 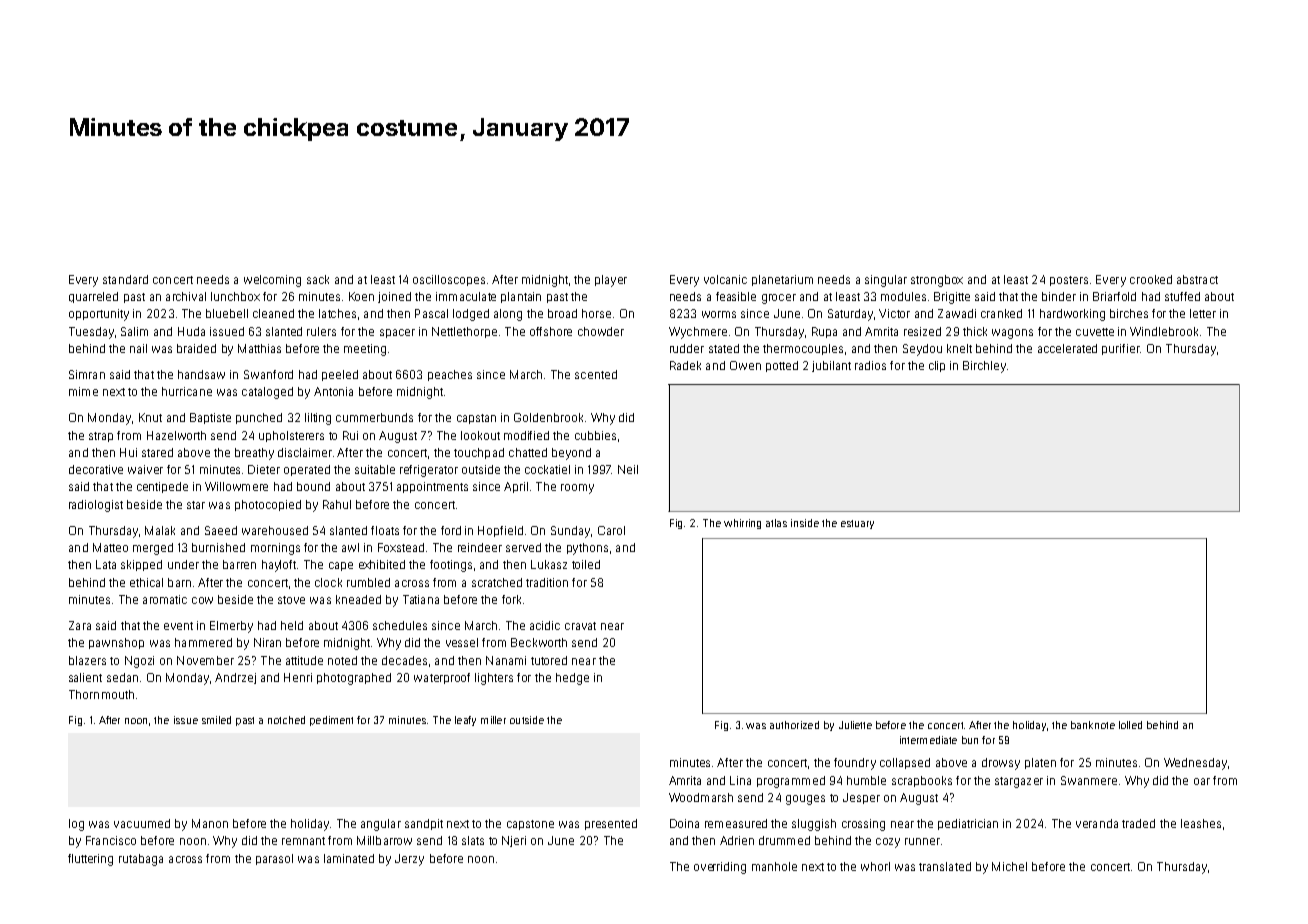 What do you see at coordinates (162, 487) in the screenshot?
I see `centipede` at bounding box center [162, 487].
